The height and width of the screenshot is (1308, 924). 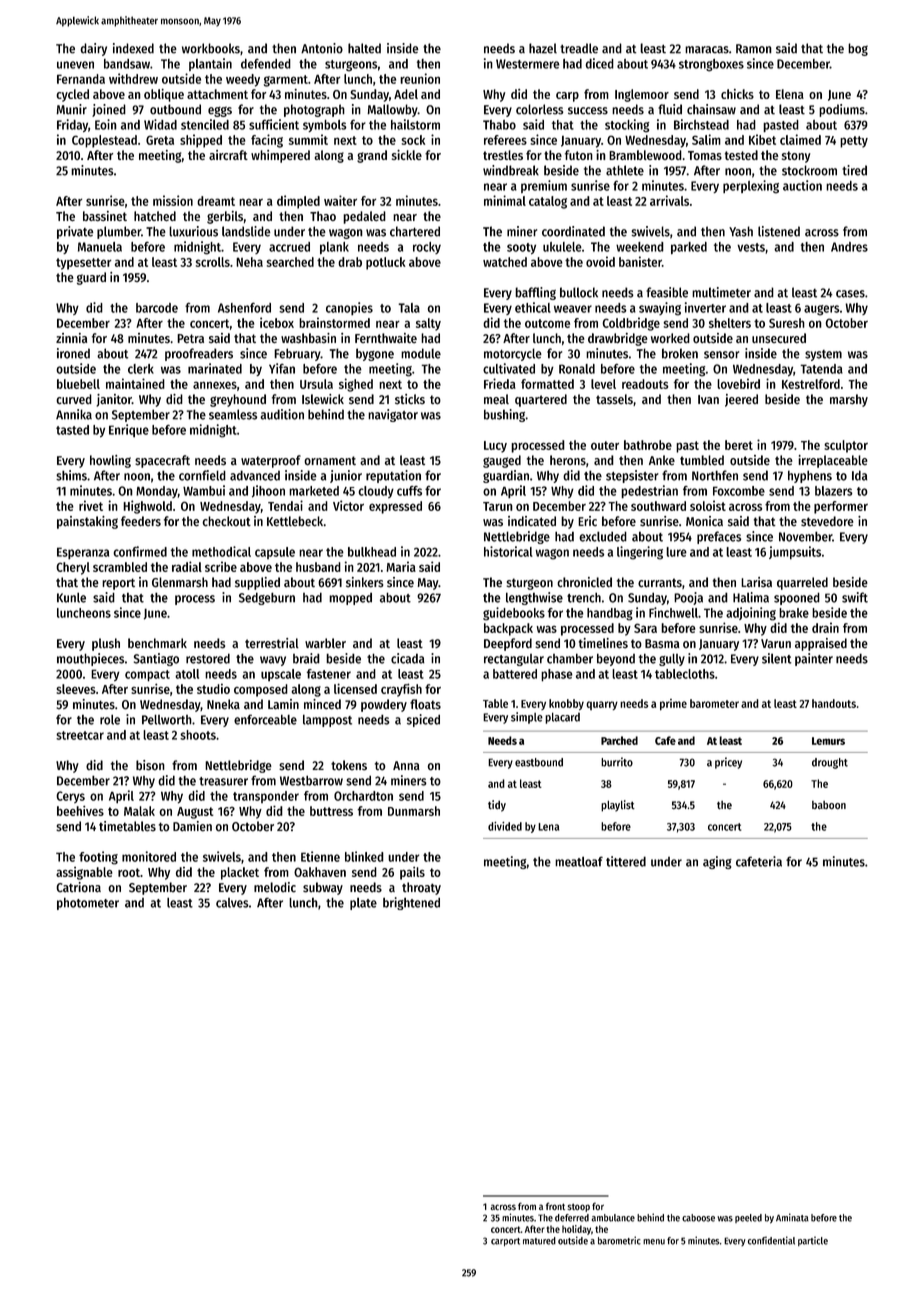 I want to click on podiums, so click(x=842, y=110).
